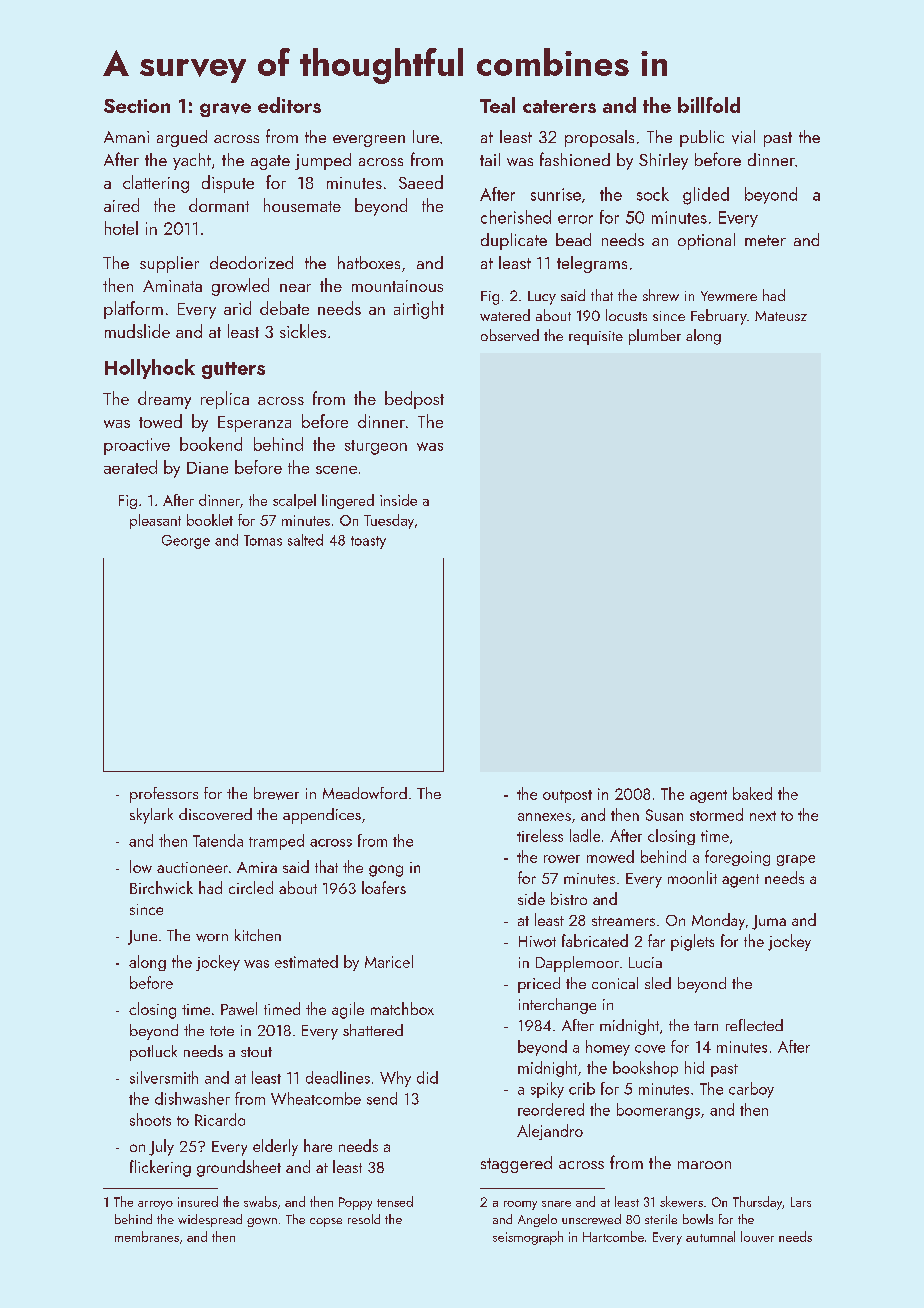 The width and height of the screenshot is (924, 1308). Describe the element at coordinates (596, 338) in the screenshot. I see `requisite` at that location.
